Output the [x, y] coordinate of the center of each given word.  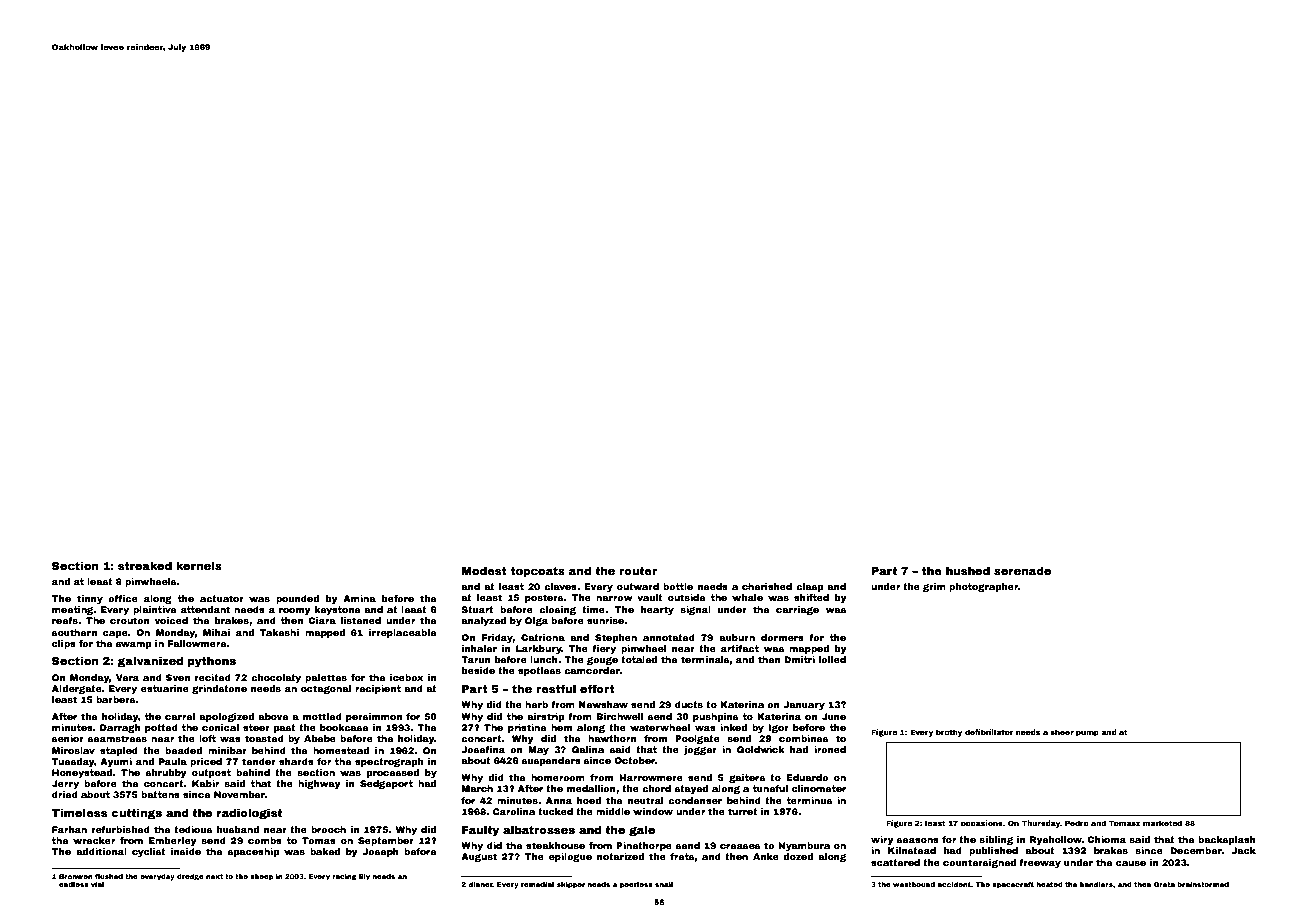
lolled [832, 659]
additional [101, 851]
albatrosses [539, 829]
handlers [1096, 884]
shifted [811, 597]
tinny [90, 599]
